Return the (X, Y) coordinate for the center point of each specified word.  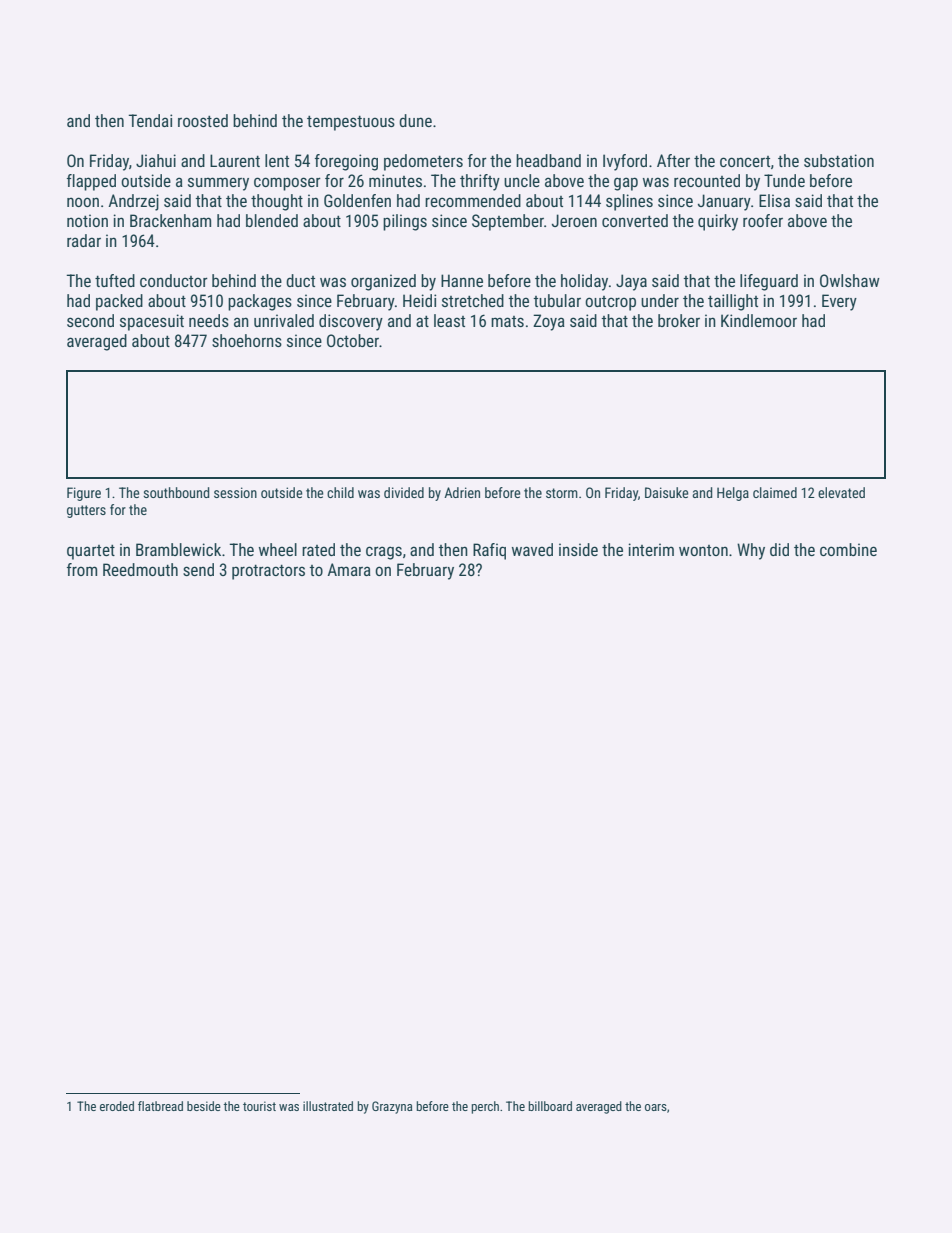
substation (839, 160)
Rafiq (489, 551)
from (82, 569)
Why (751, 551)
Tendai (150, 120)
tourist (259, 1106)
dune (415, 120)
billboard (550, 1106)
